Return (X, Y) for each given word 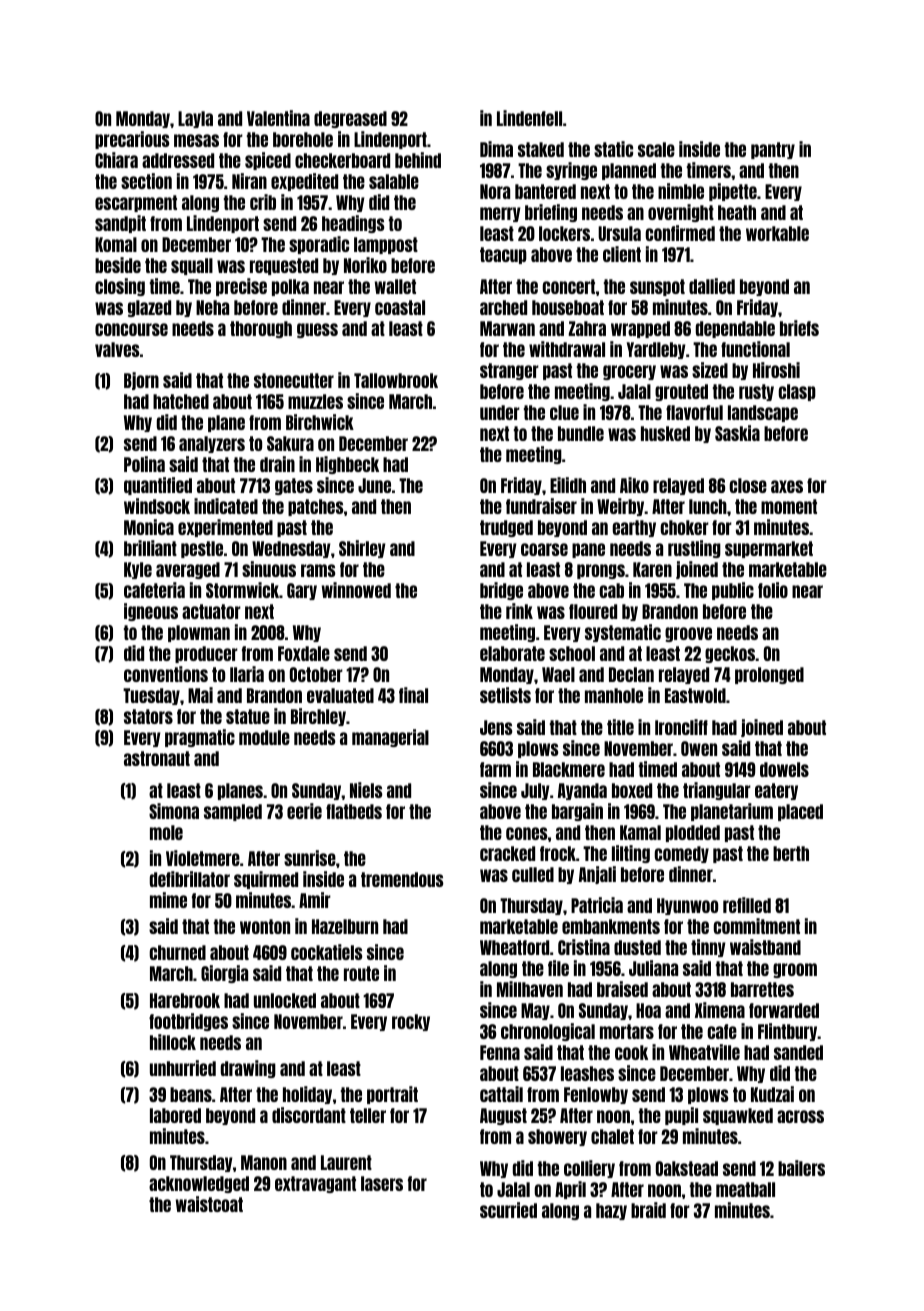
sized (710, 370)
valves (117, 349)
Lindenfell (529, 118)
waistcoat (209, 1204)
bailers (801, 1168)
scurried (508, 1210)
